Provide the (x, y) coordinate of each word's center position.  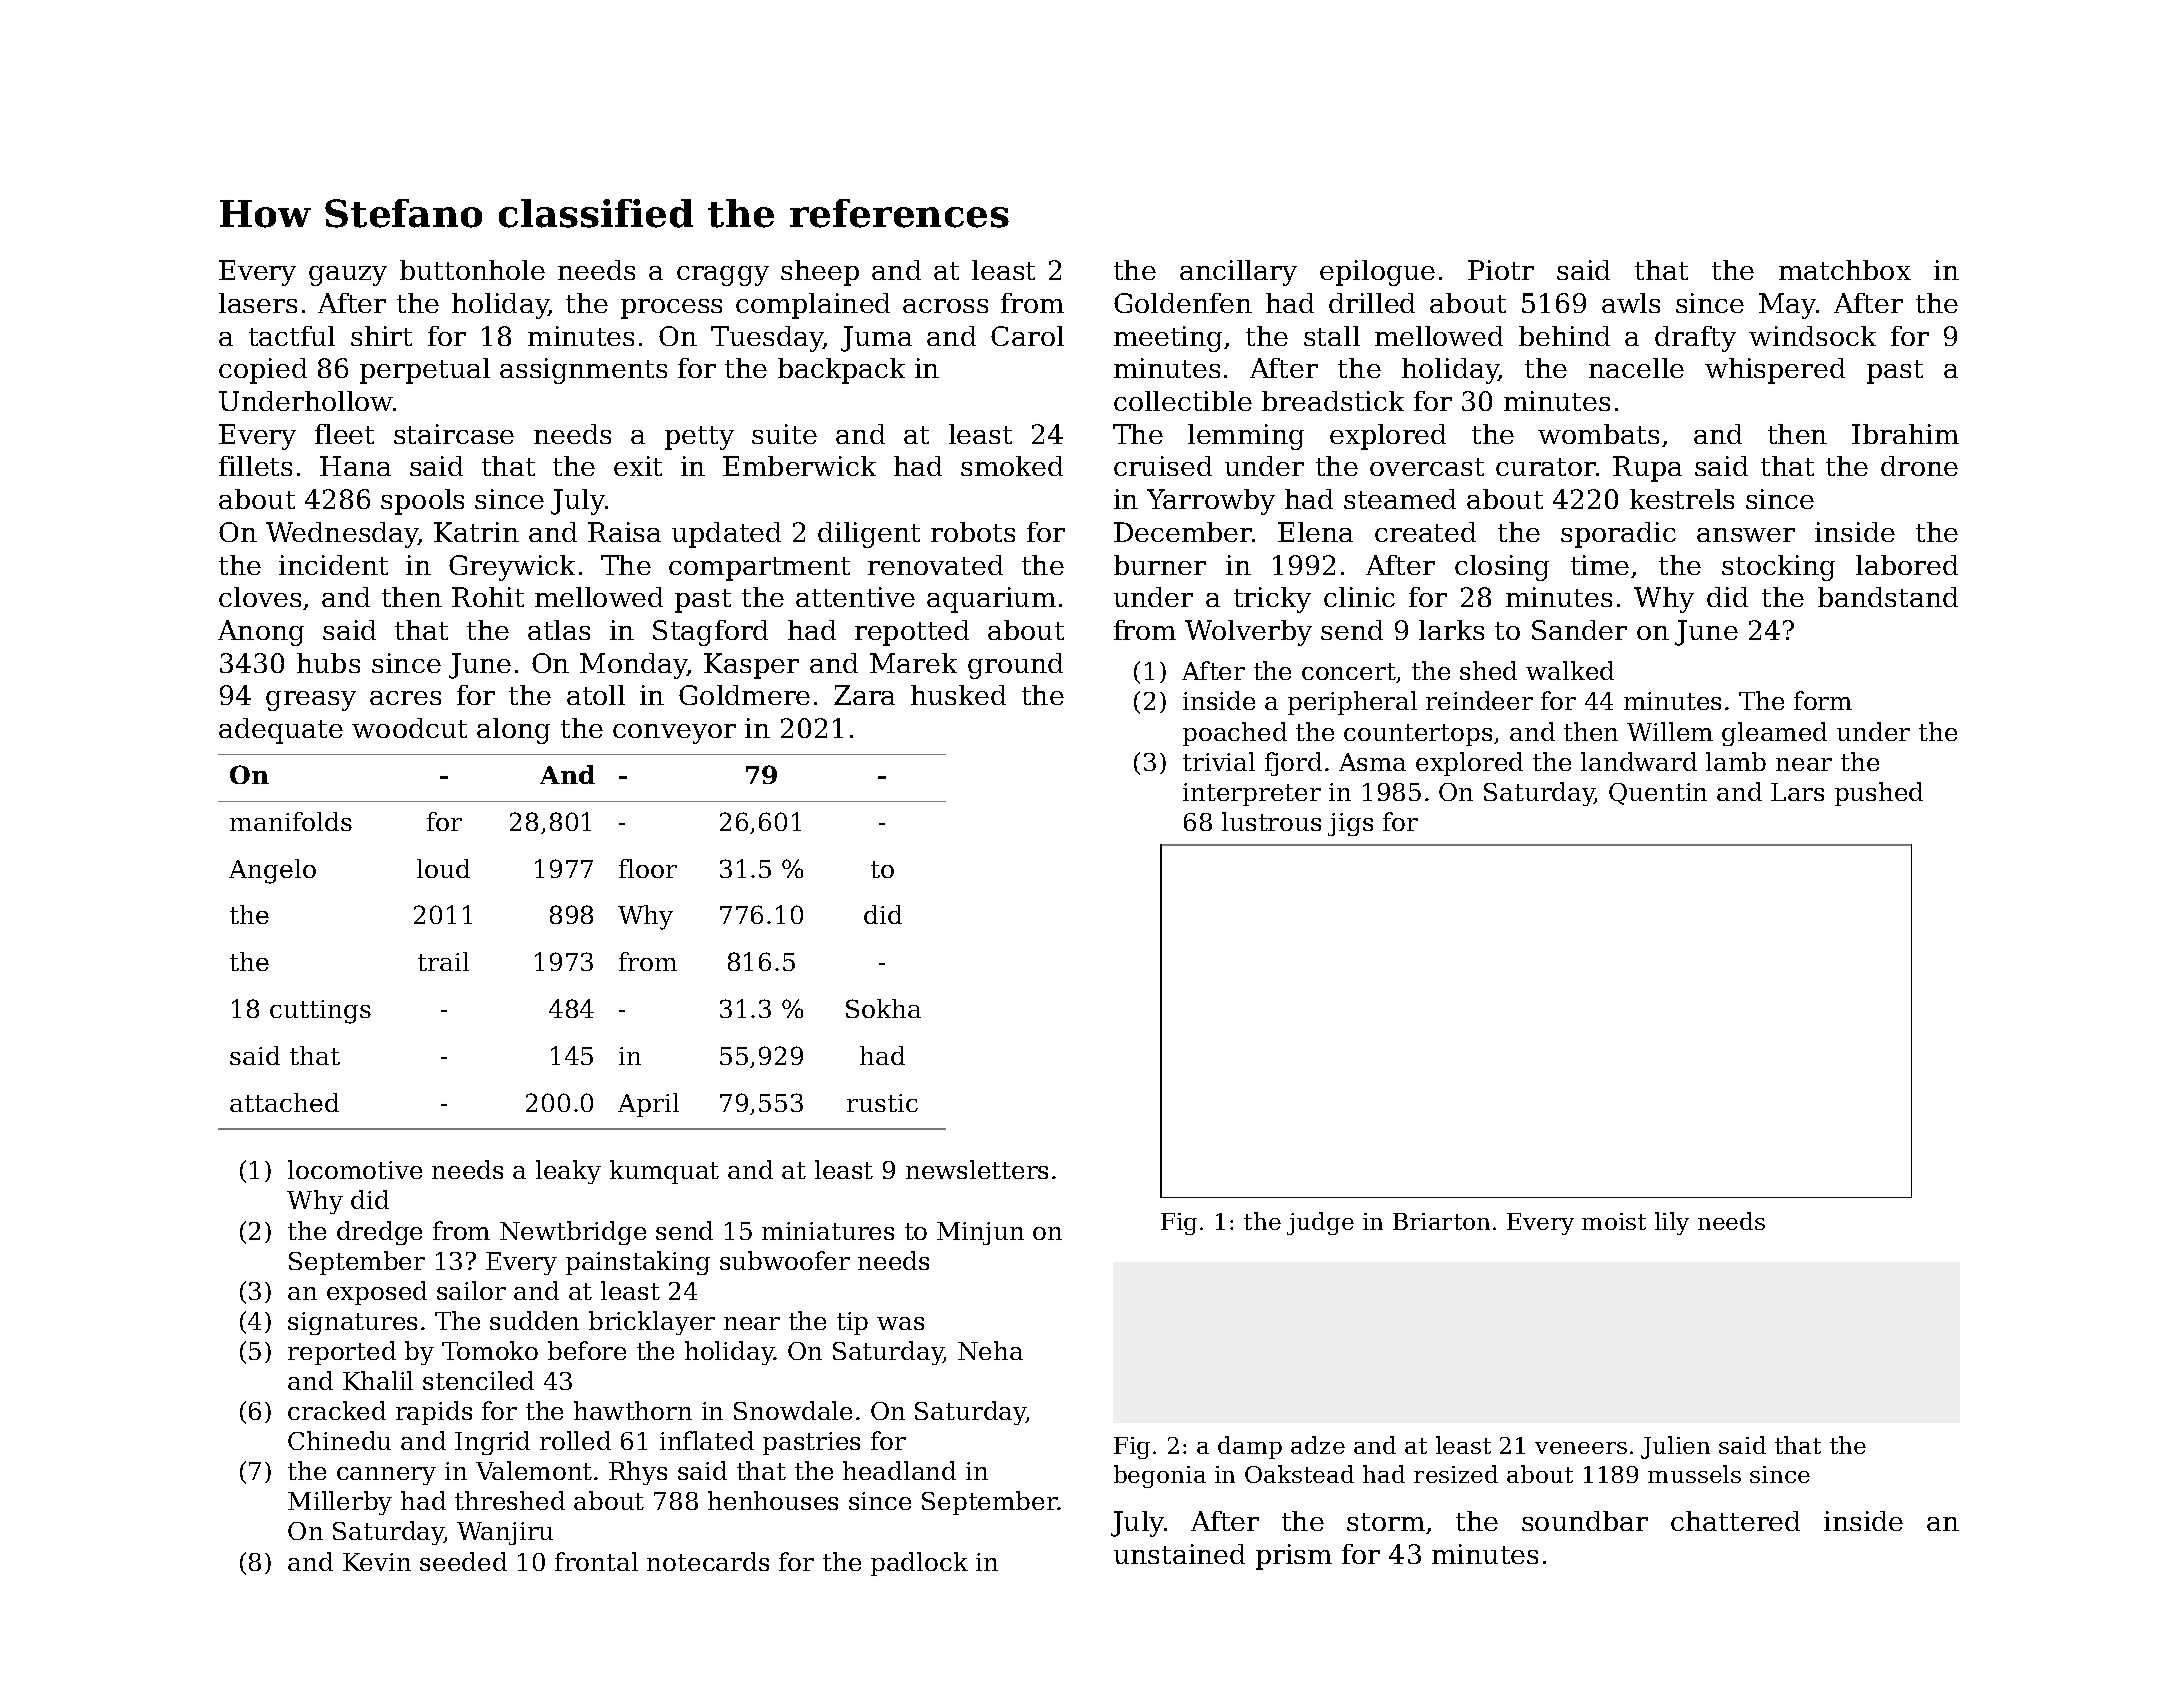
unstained (1179, 1554)
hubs (328, 663)
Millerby (340, 1503)
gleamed (1774, 734)
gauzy (348, 276)
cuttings (320, 1012)
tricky (1272, 600)
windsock (1812, 336)
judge (1320, 1223)
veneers (1581, 1448)
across (945, 306)
